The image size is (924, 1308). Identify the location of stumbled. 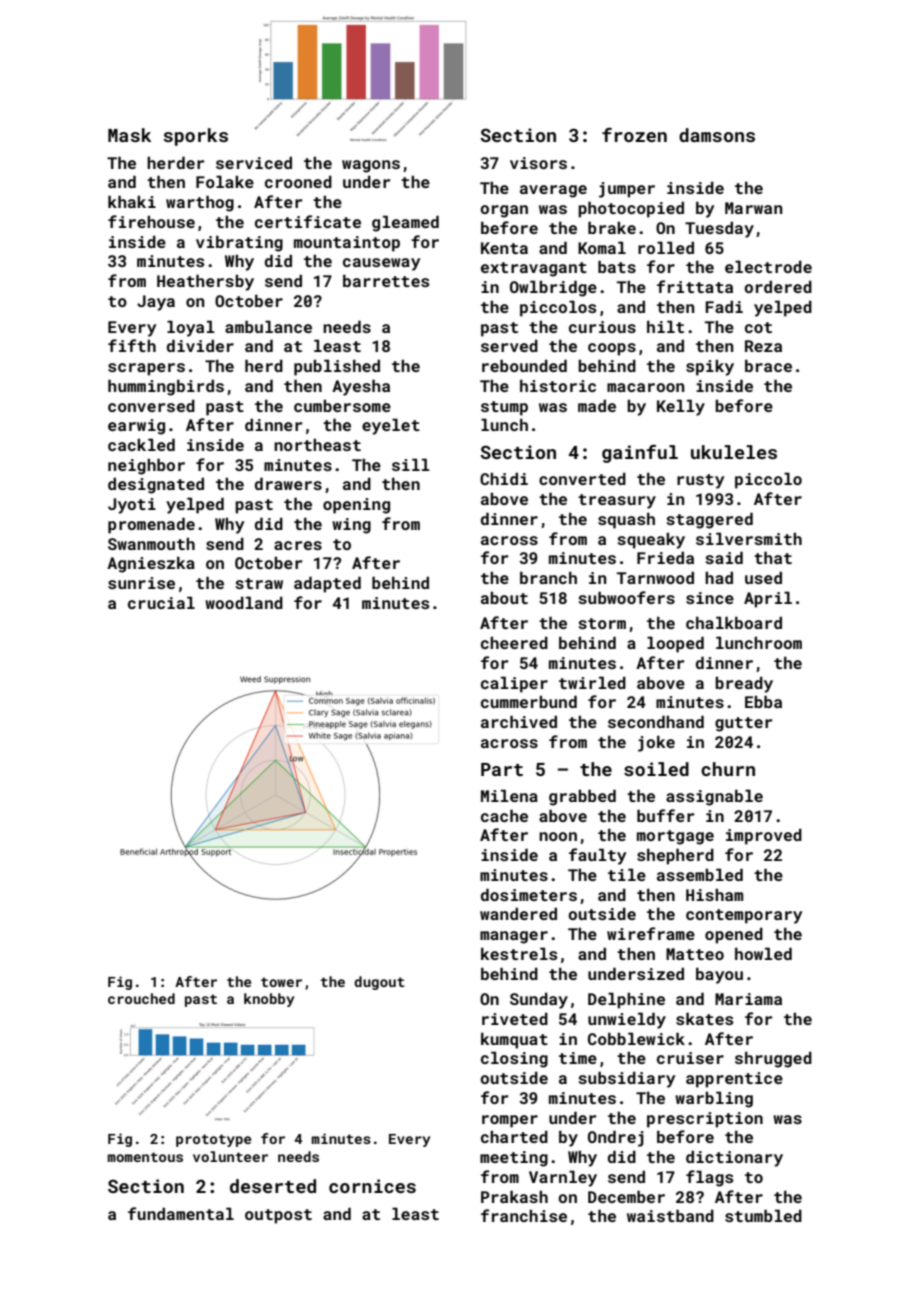
(763, 1215).
